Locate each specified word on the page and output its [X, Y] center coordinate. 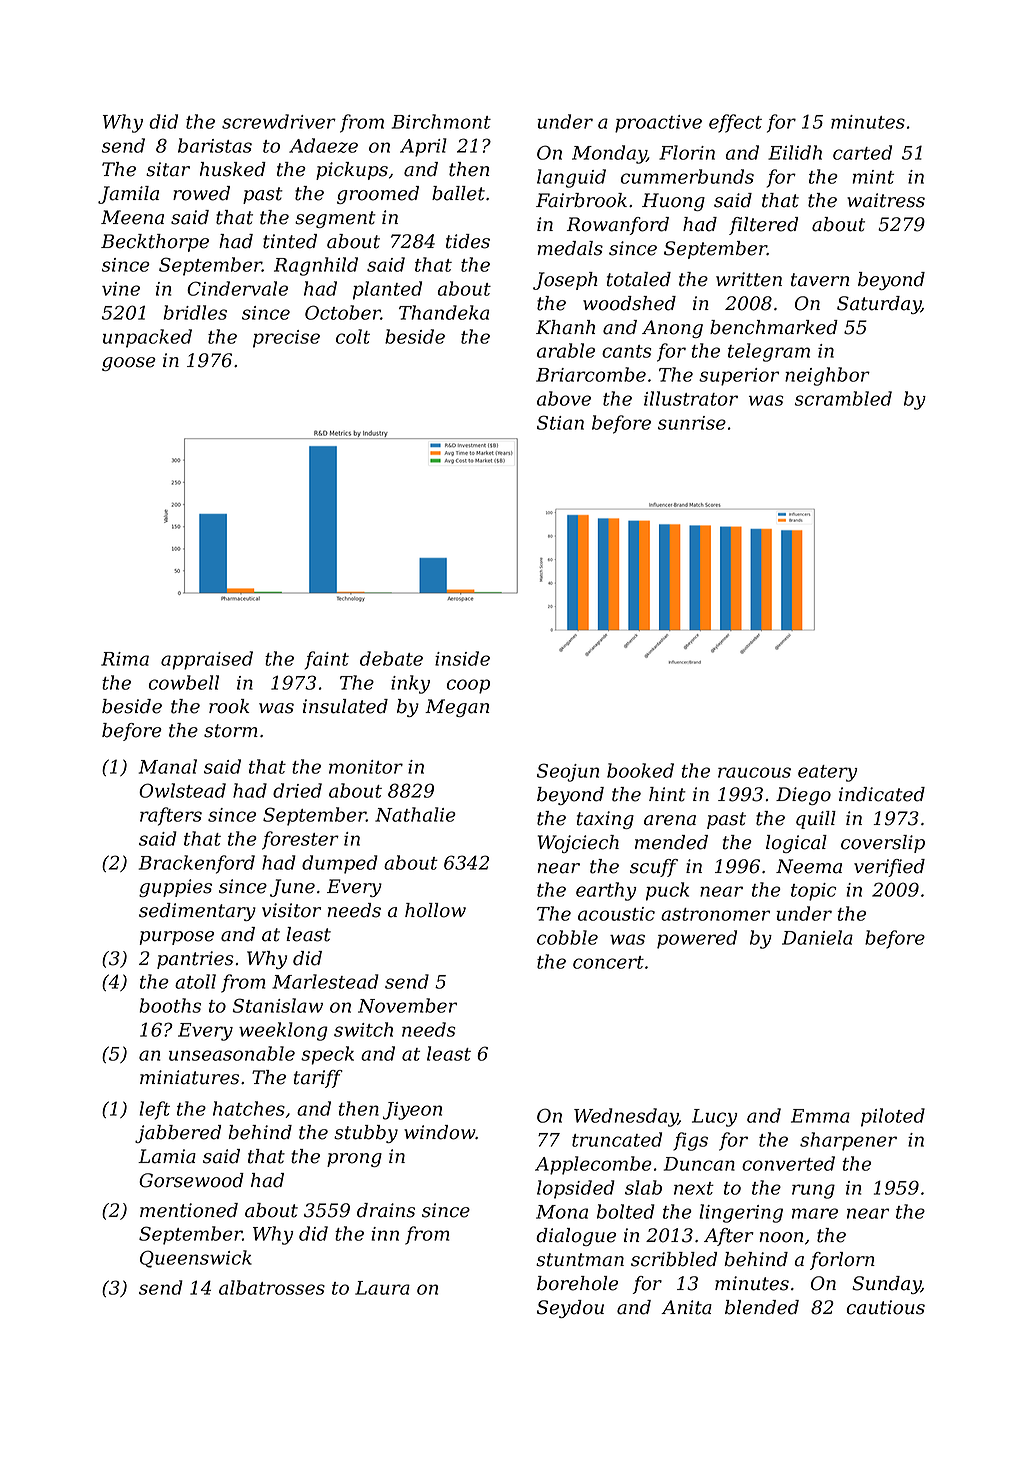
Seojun [568, 772]
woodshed [629, 303]
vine [121, 289]
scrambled [843, 398]
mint [873, 177]
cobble [567, 937]
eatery [828, 773]
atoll [195, 981]
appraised [207, 660]
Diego [803, 796]
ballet [458, 193]
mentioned [189, 1210]
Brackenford [197, 864]
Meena [132, 217]
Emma [820, 1116]
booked [640, 770]
